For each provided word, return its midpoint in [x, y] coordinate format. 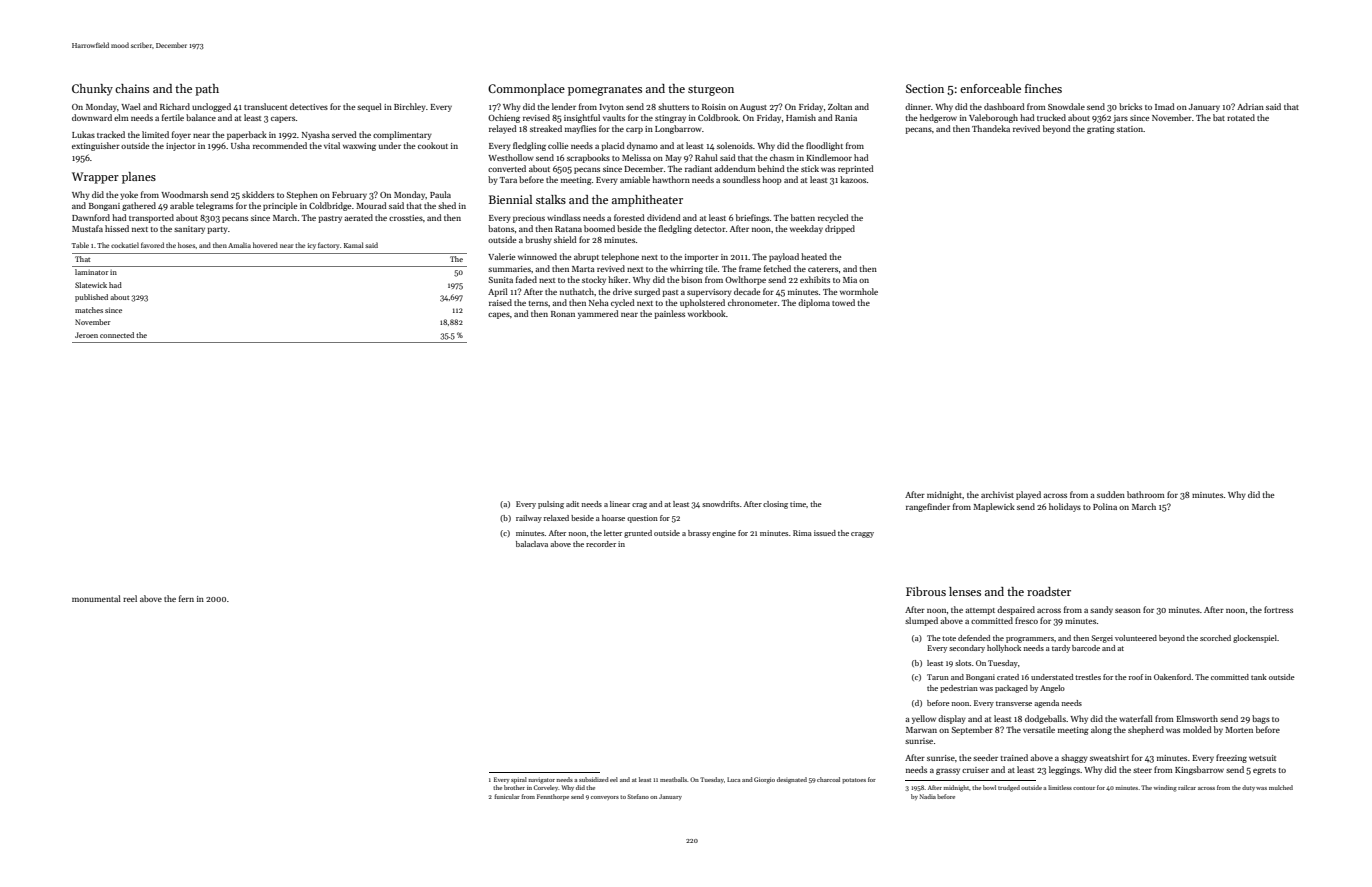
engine [724, 534]
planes [139, 178]
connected [117, 335]
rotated [1241, 117]
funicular [507, 796]
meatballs [673, 779]
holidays [1065, 507]
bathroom [1146, 494]
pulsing [551, 505]
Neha [599, 302]
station [1130, 129]
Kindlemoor [829, 157]
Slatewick [91, 285]
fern [186, 598]
